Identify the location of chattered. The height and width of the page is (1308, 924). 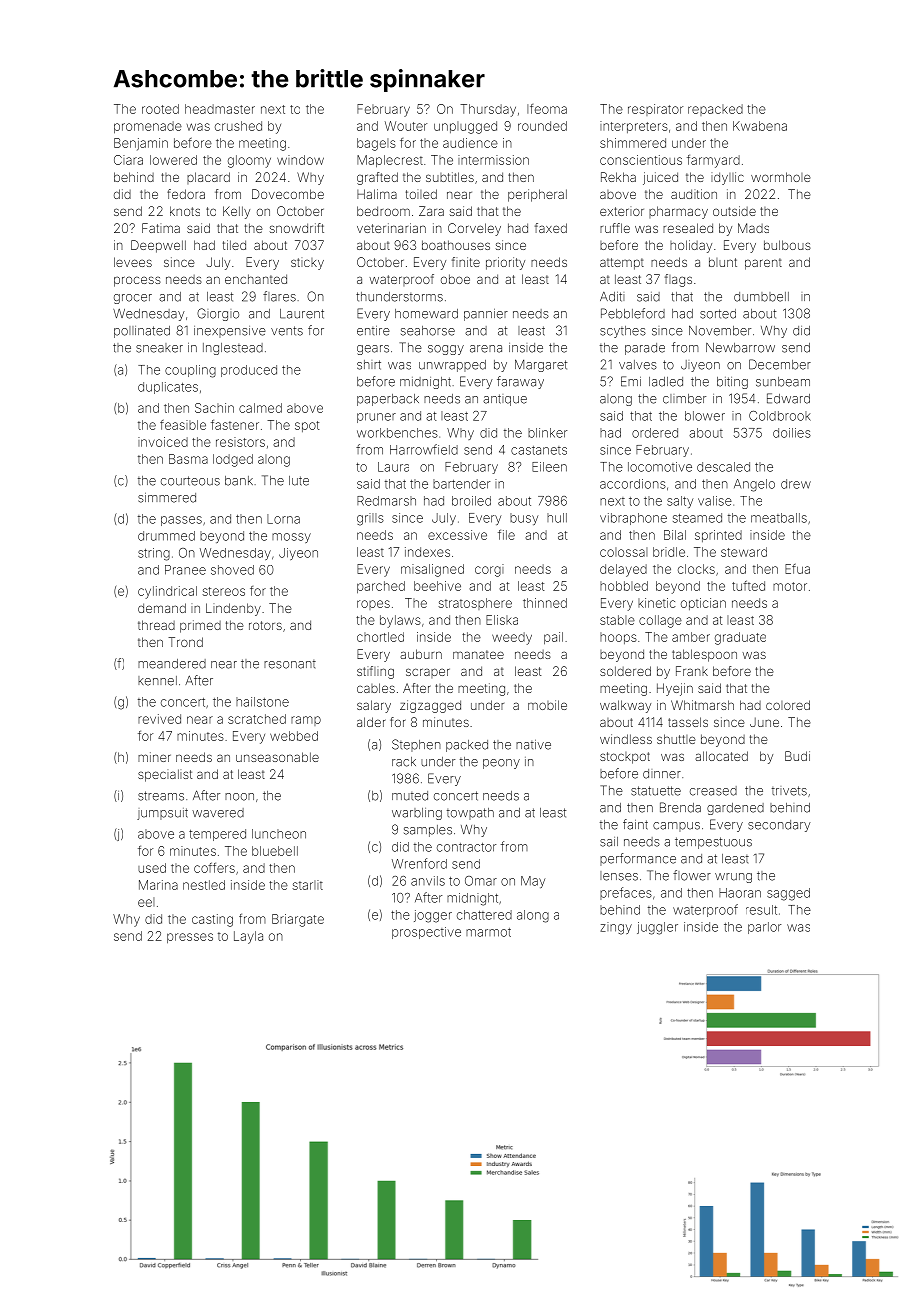
(484, 915).
